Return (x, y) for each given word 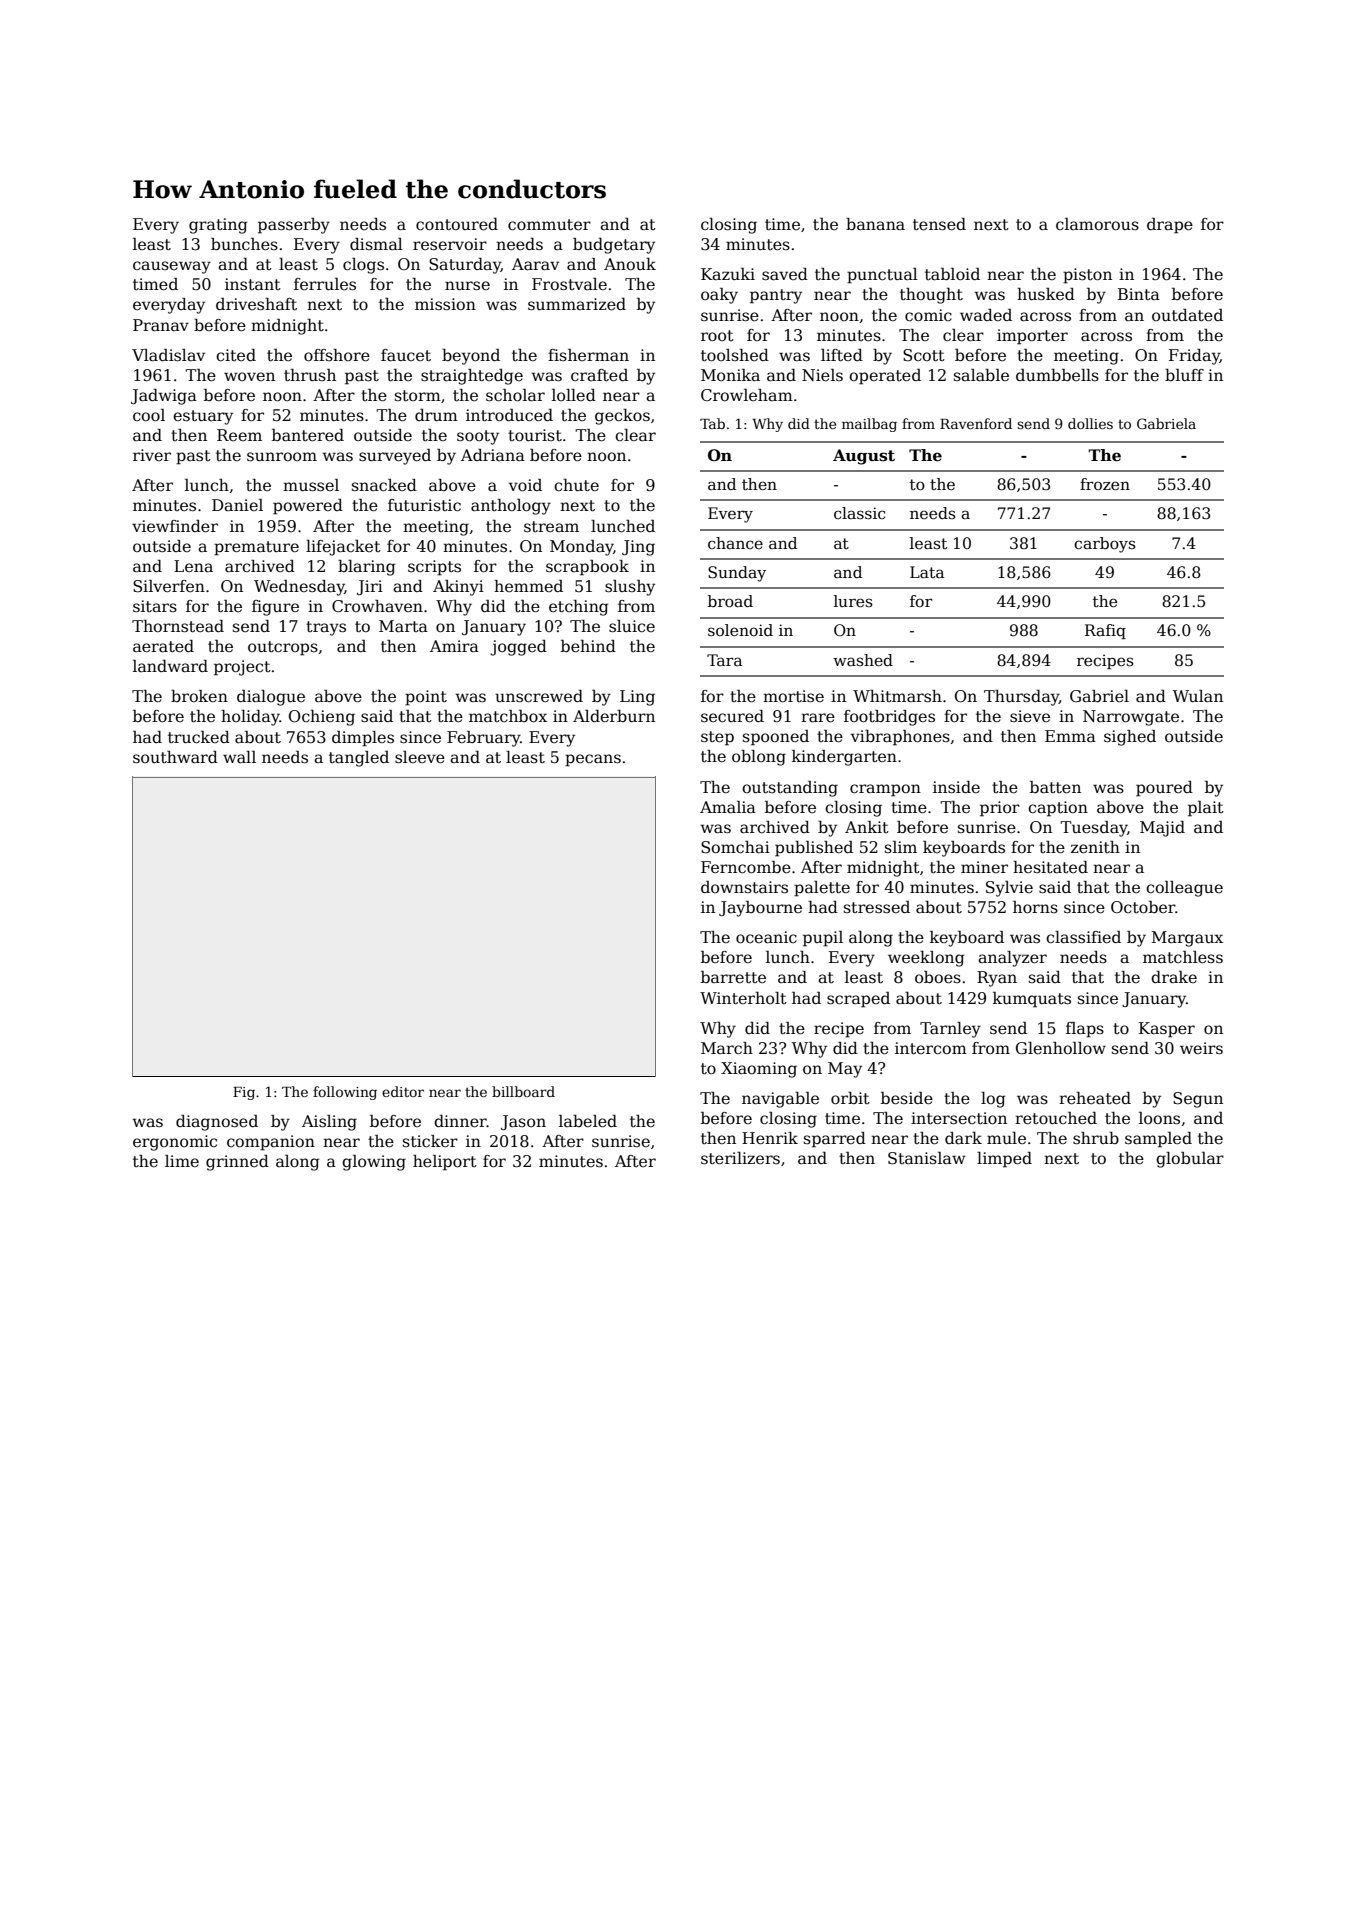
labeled (588, 1121)
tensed (939, 224)
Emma (1070, 736)
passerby (294, 226)
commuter (549, 225)
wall (239, 757)
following (345, 1093)
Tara (724, 660)
